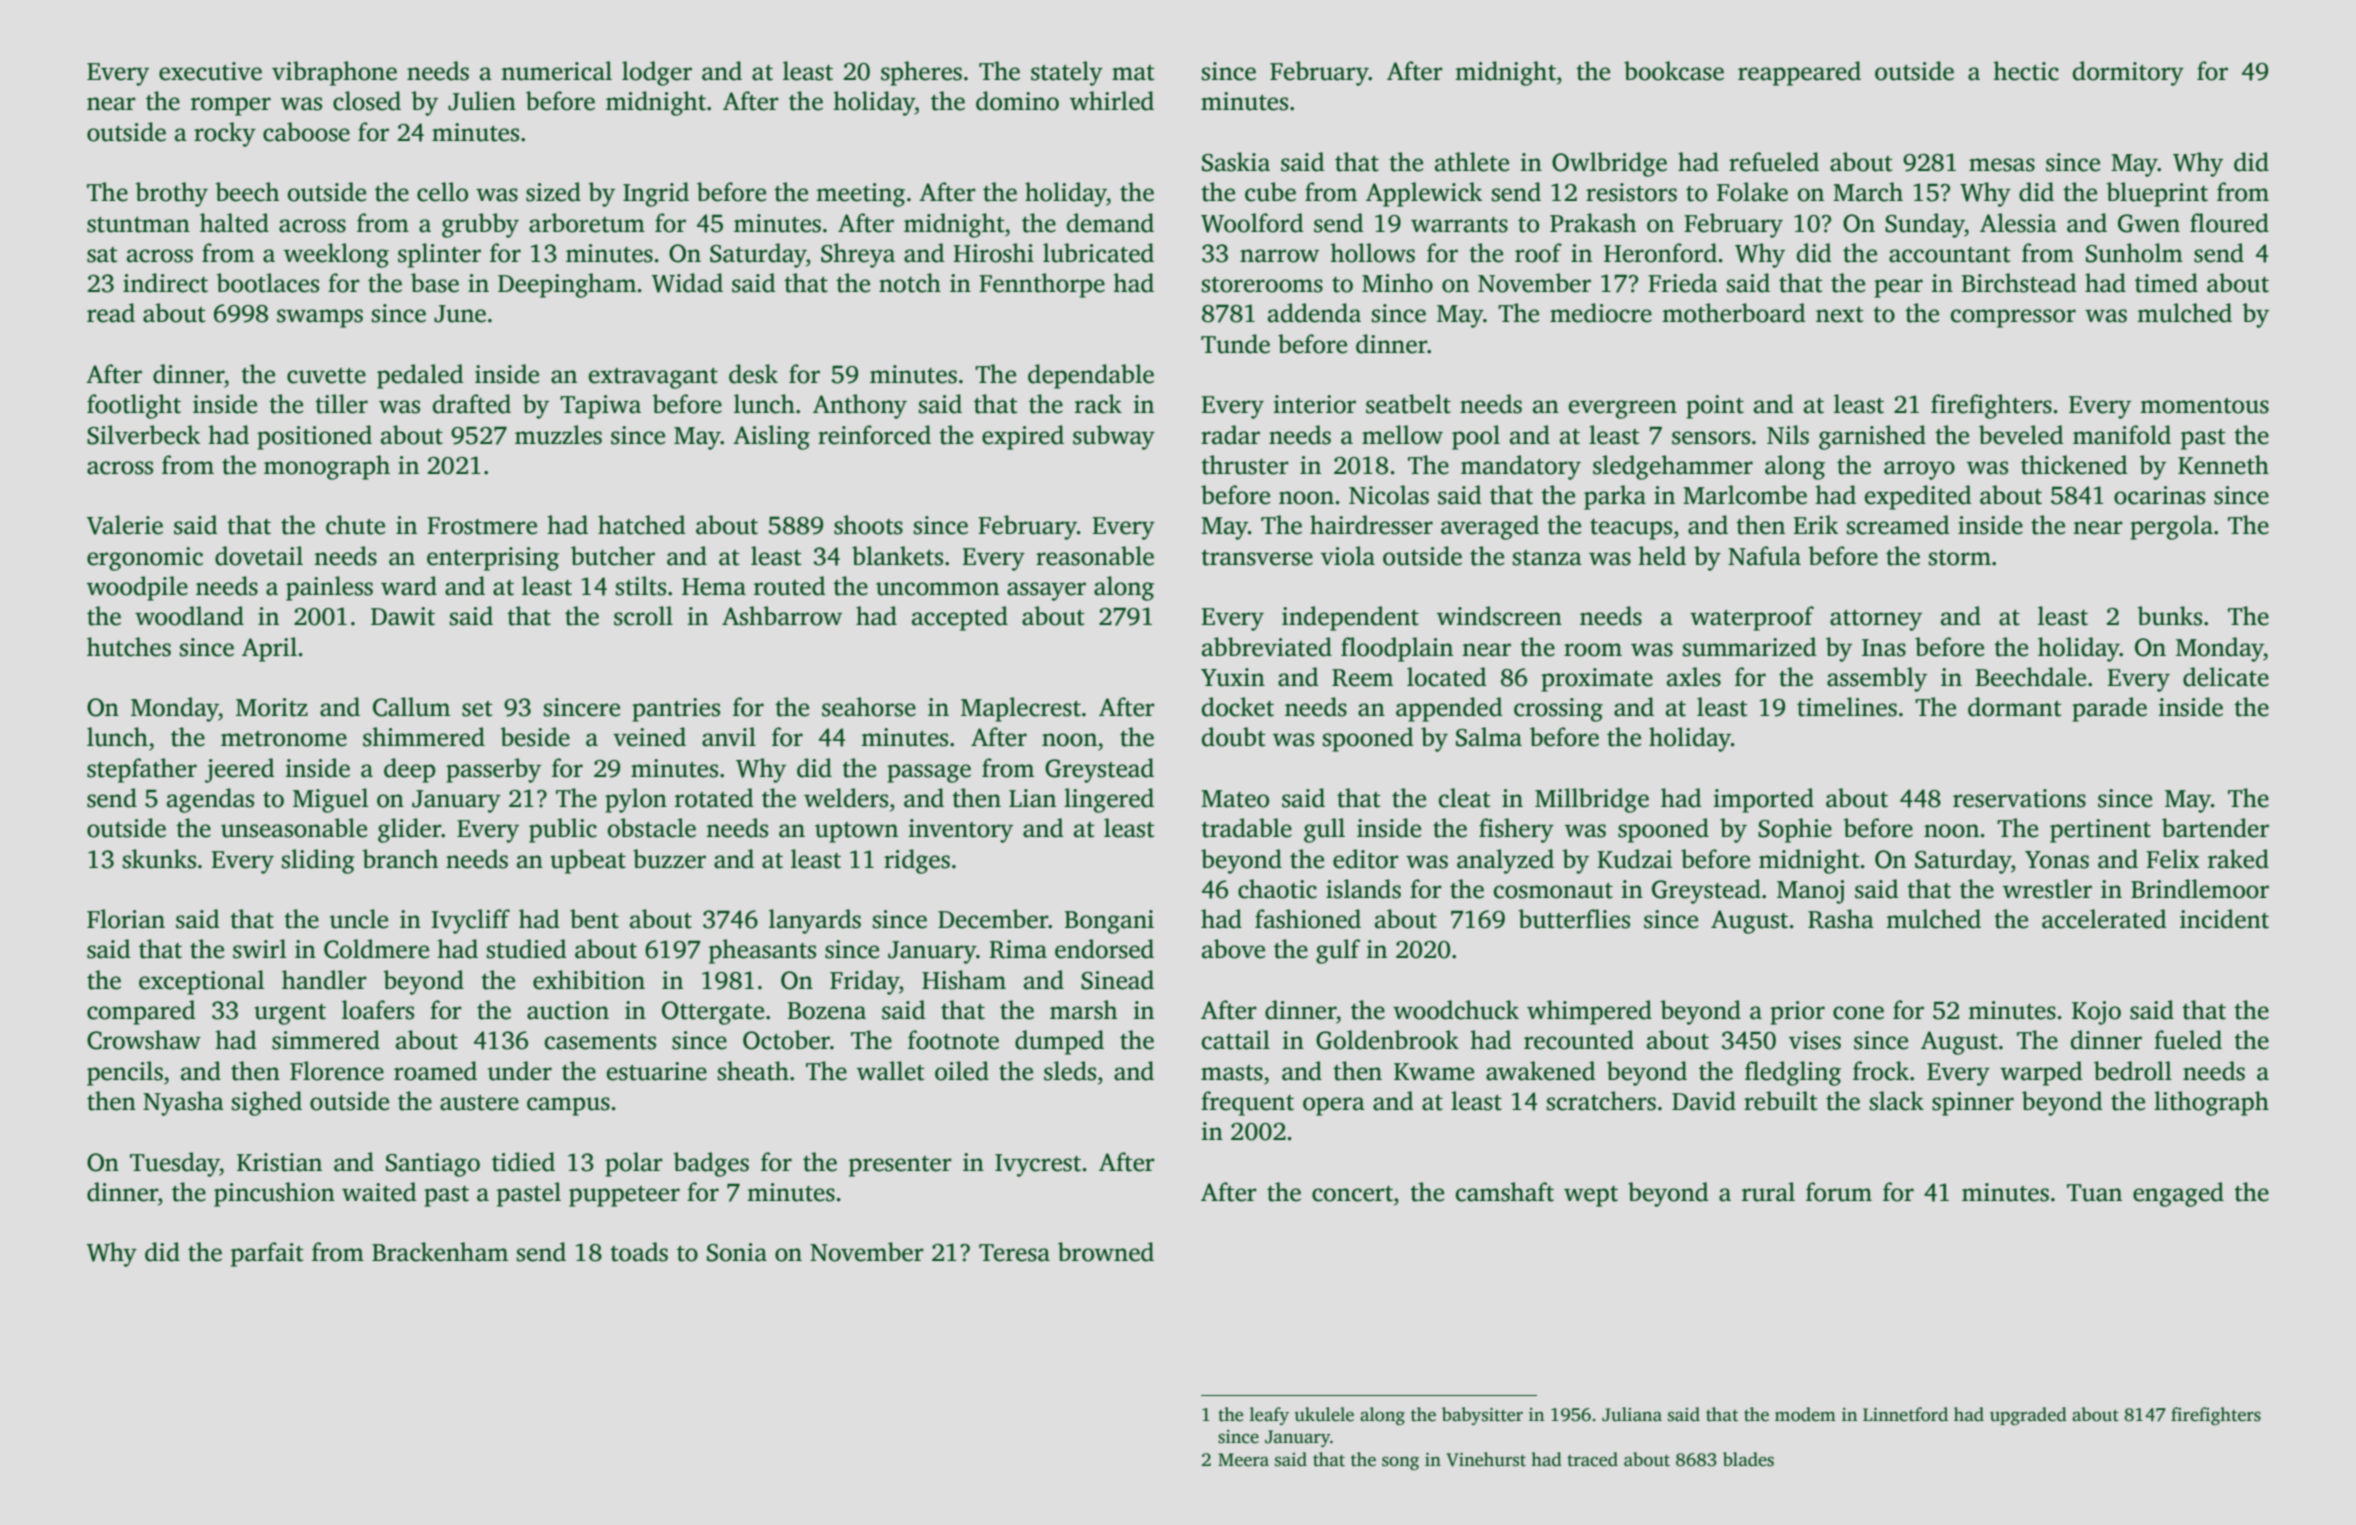 The height and width of the image is (1525, 2356). Describe the element at coordinates (1402, 435) in the image. I see `mellow` at that location.
